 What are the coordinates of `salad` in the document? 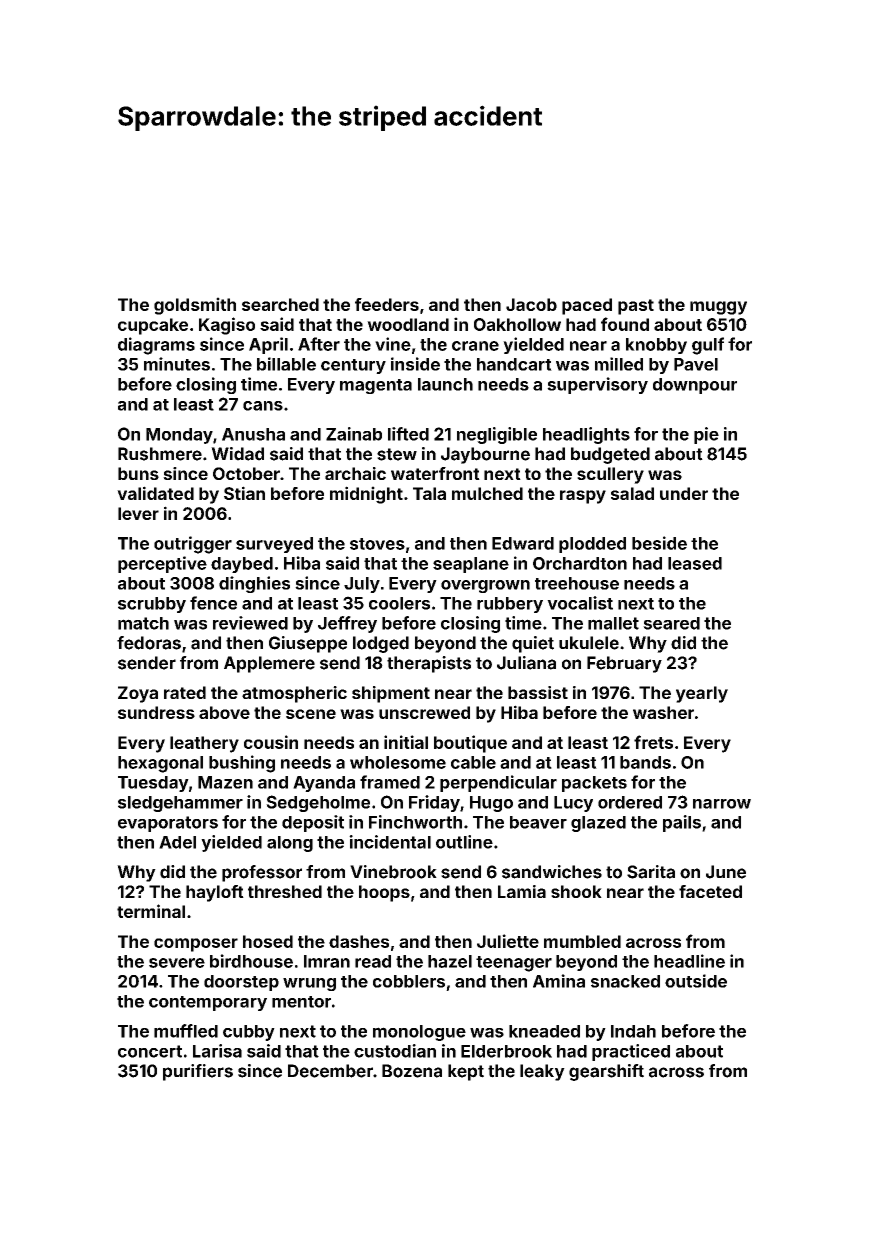 It's located at (632, 493).
